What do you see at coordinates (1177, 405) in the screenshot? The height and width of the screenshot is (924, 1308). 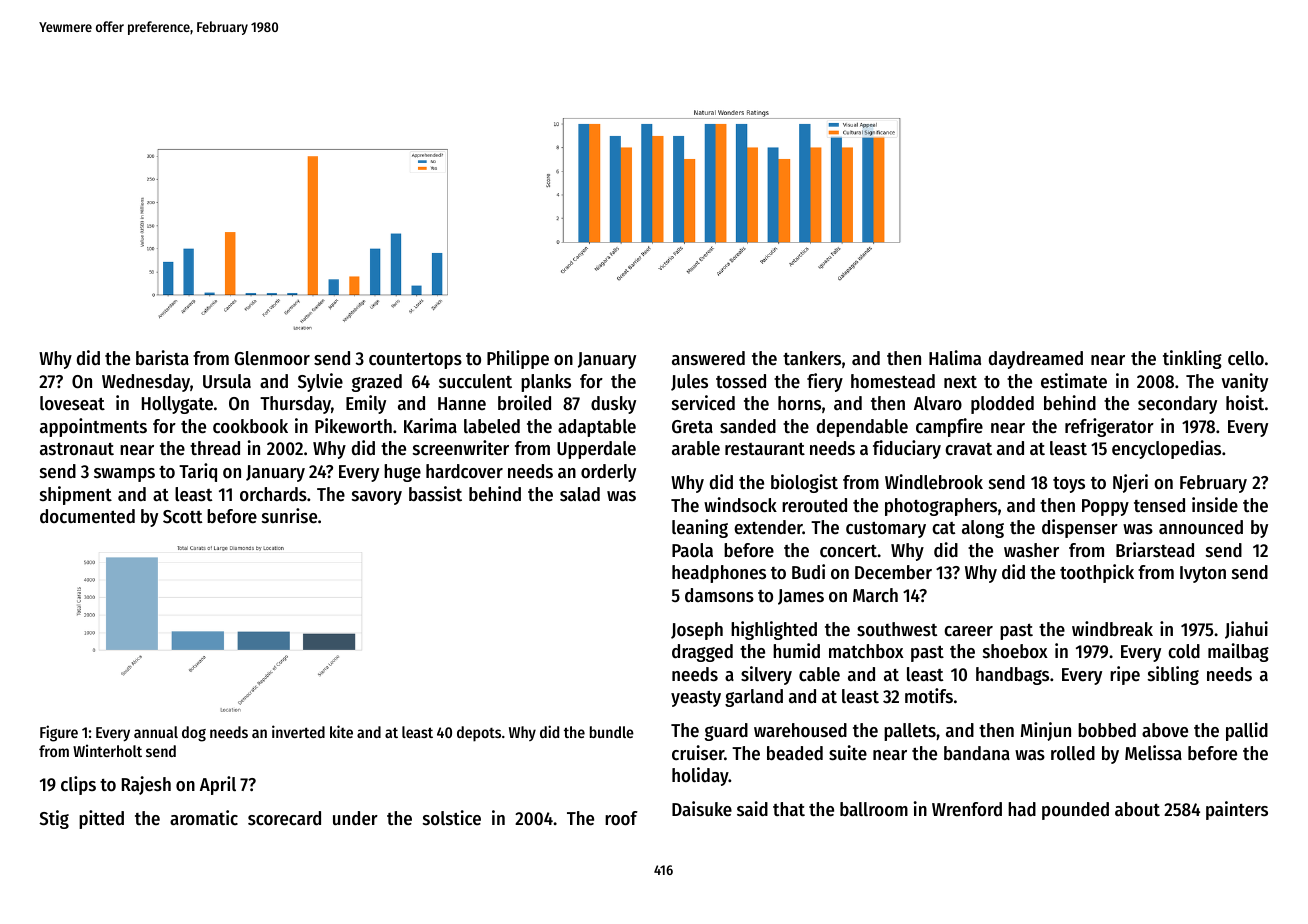 I see `secondary` at bounding box center [1177, 405].
